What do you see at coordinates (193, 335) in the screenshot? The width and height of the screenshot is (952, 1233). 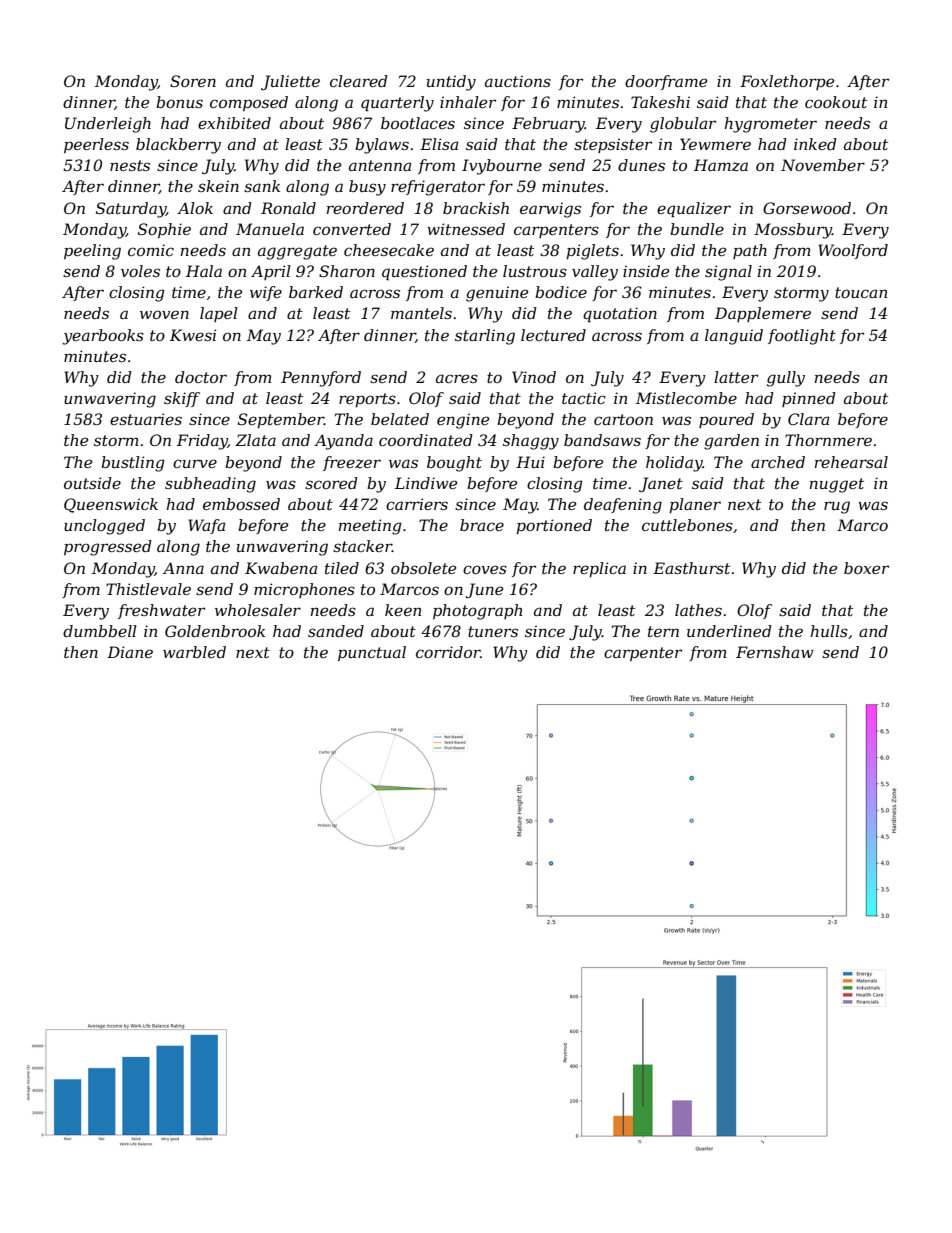 I see `Kwesi` at bounding box center [193, 335].
